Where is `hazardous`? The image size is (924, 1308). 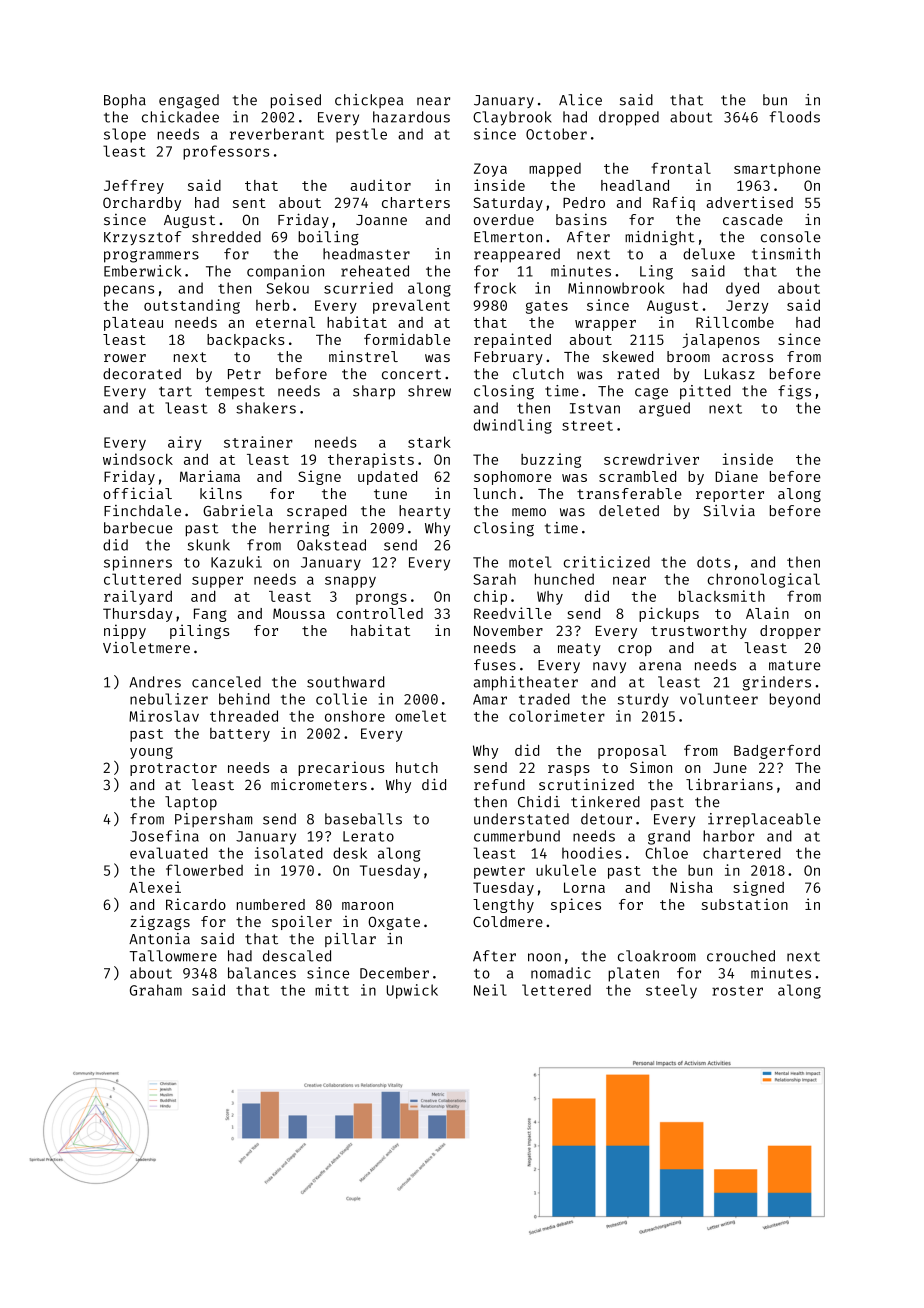
hazardous is located at coordinates (411, 117).
